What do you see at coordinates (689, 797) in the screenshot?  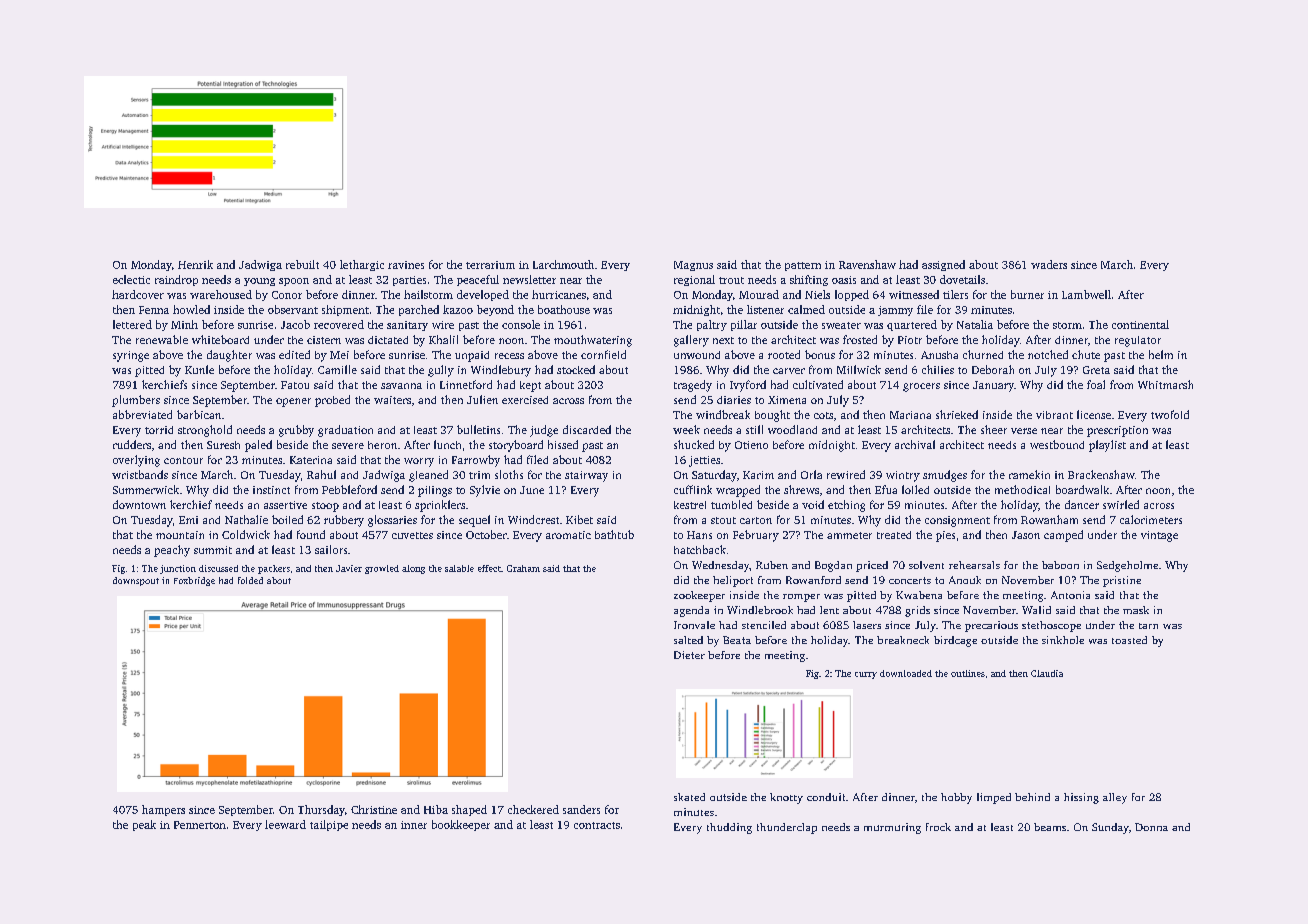 I see `skated` at bounding box center [689, 797].
